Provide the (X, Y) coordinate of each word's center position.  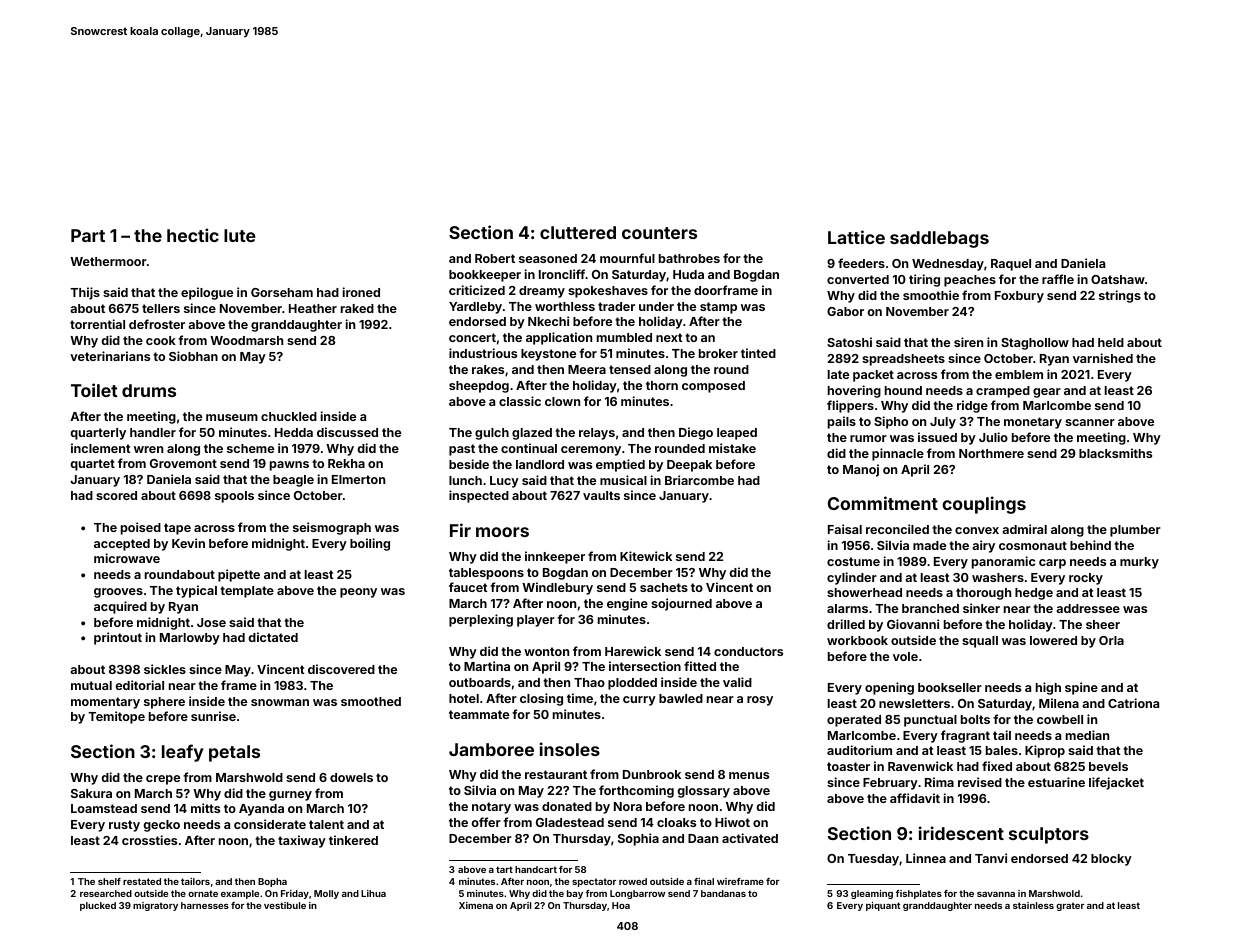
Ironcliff (562, 274)
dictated (273, 637)
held (1111, 342)
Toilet (94, 390)
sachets (664, 587)
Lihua (373, 893)
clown (562, 401)
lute (240, 235)
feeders (861, 263)
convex (977, 530)
